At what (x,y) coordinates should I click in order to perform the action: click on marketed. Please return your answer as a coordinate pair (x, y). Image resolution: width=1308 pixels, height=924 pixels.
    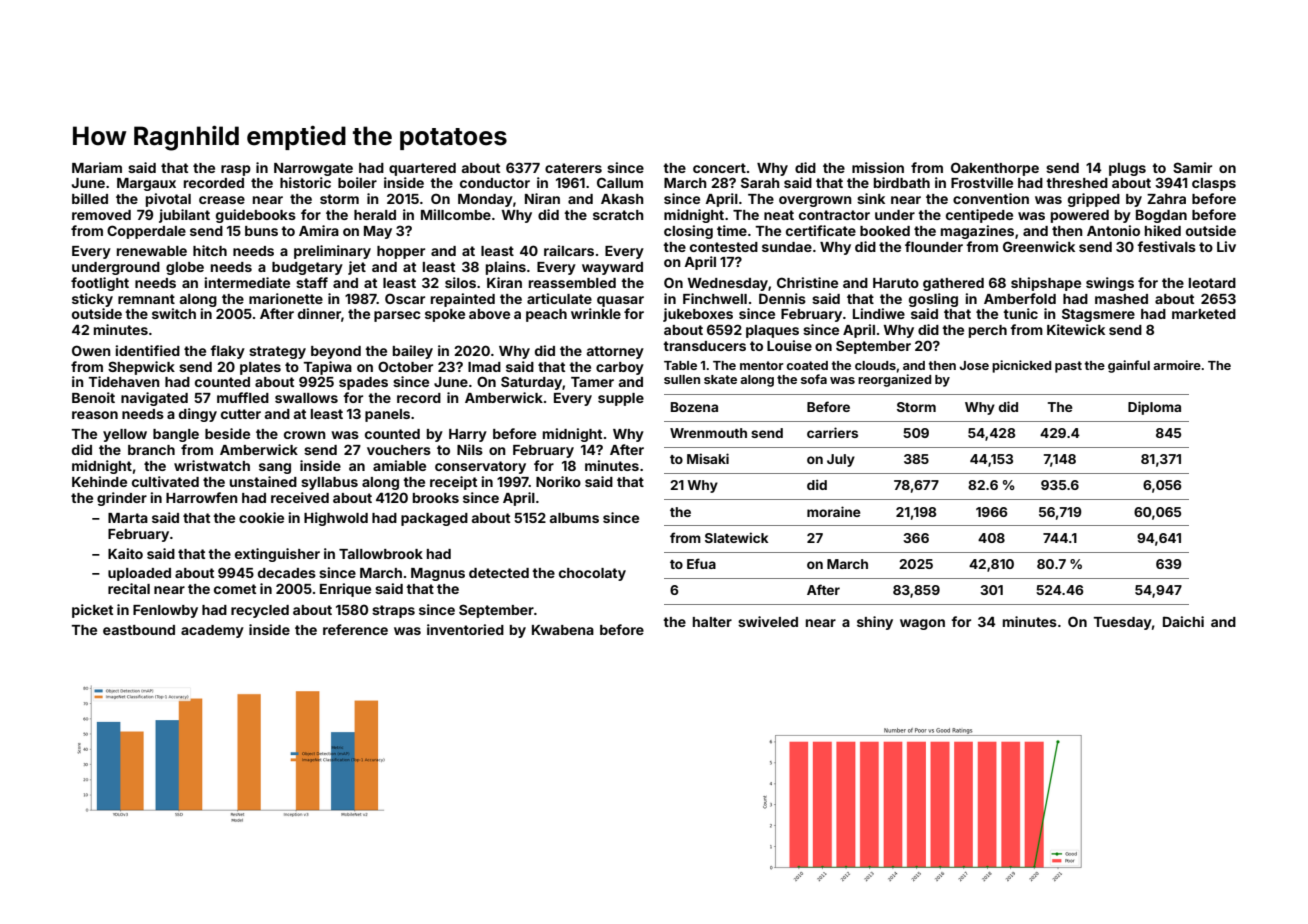
    Looking at the image, I should click on (1204, 314).
